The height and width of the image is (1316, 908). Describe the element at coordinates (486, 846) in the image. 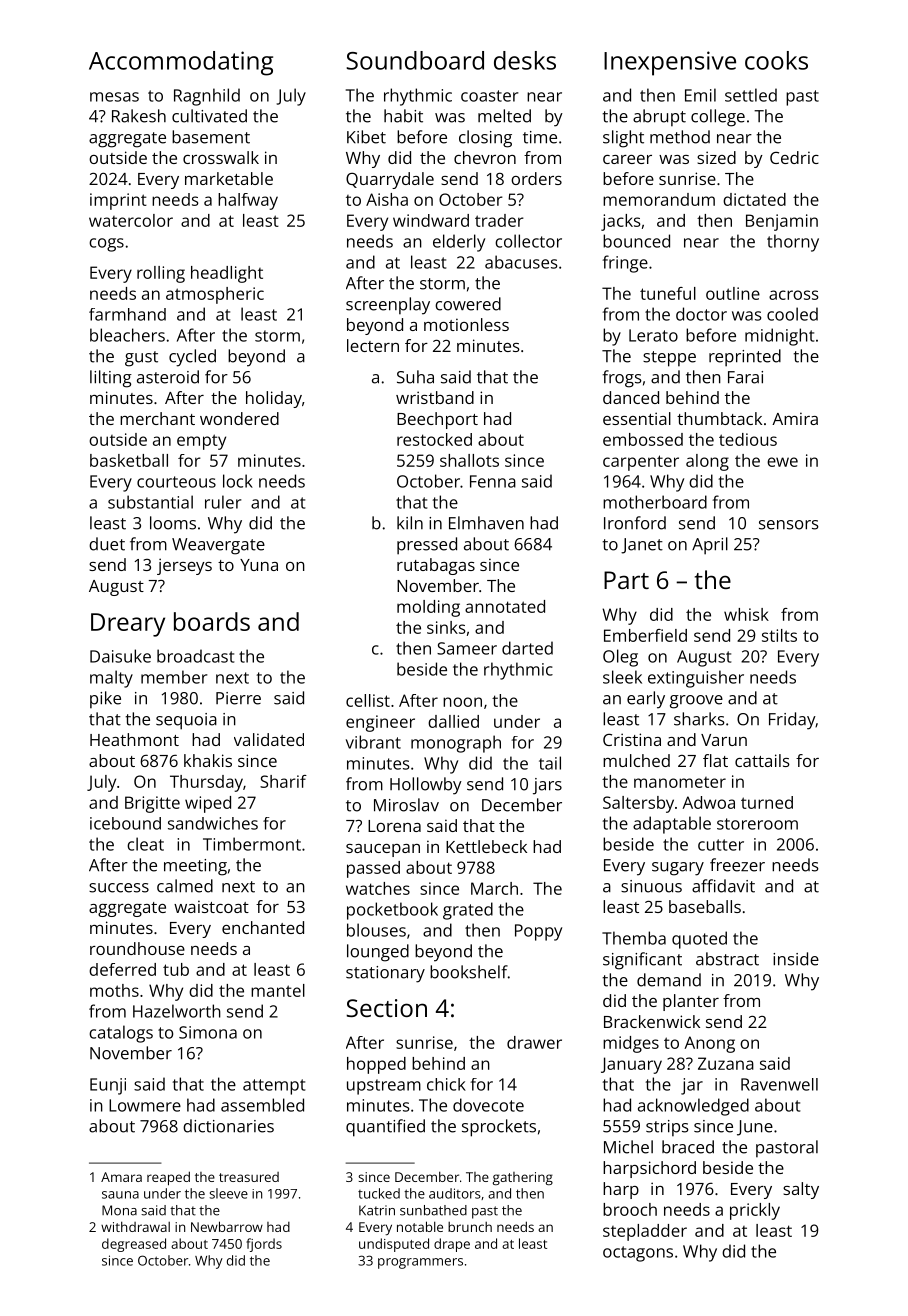

I see `Kettlebeck` at that location.
